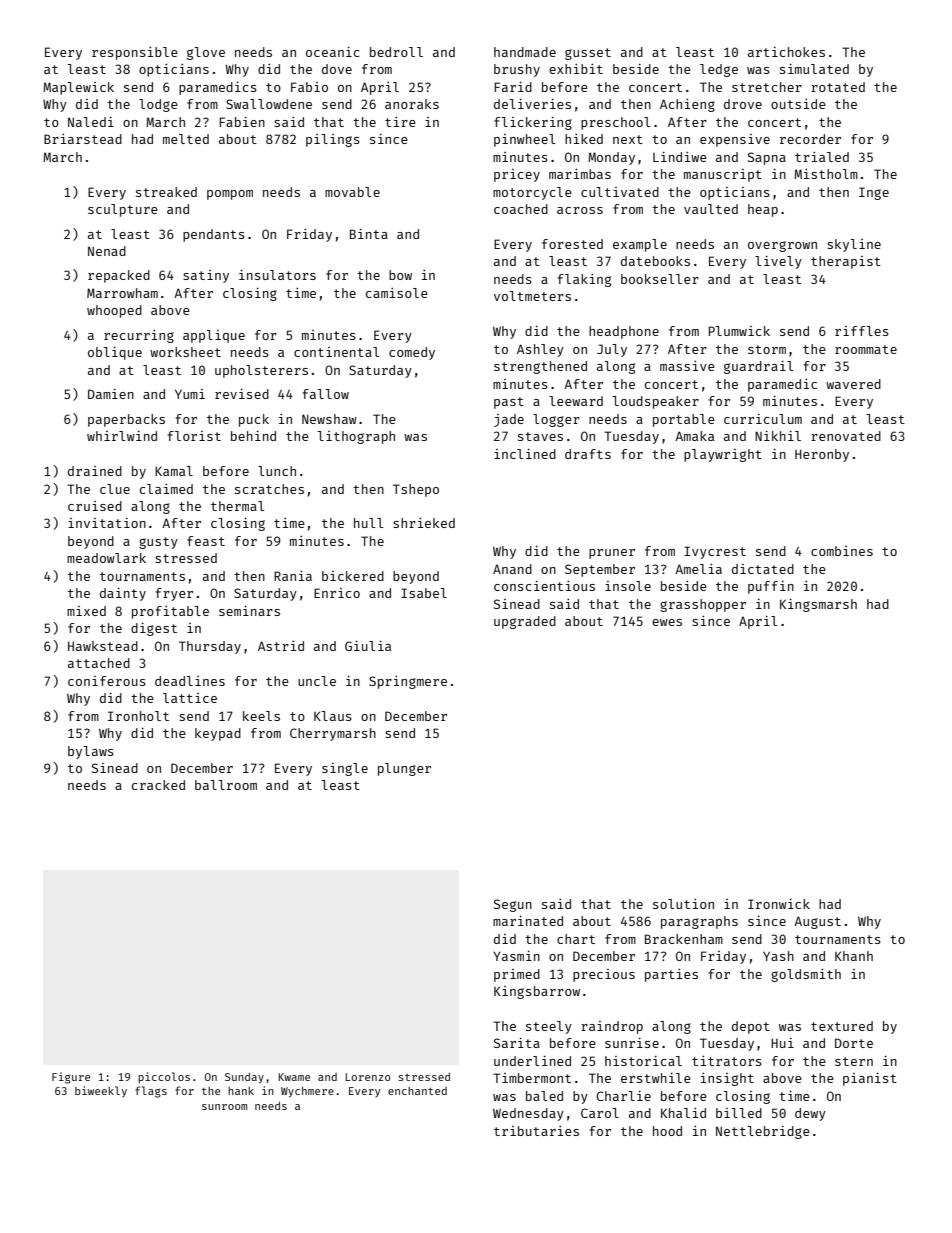 The height and width of the image is (1233, 952). I want to click on deliveries, so click(532, 103).
